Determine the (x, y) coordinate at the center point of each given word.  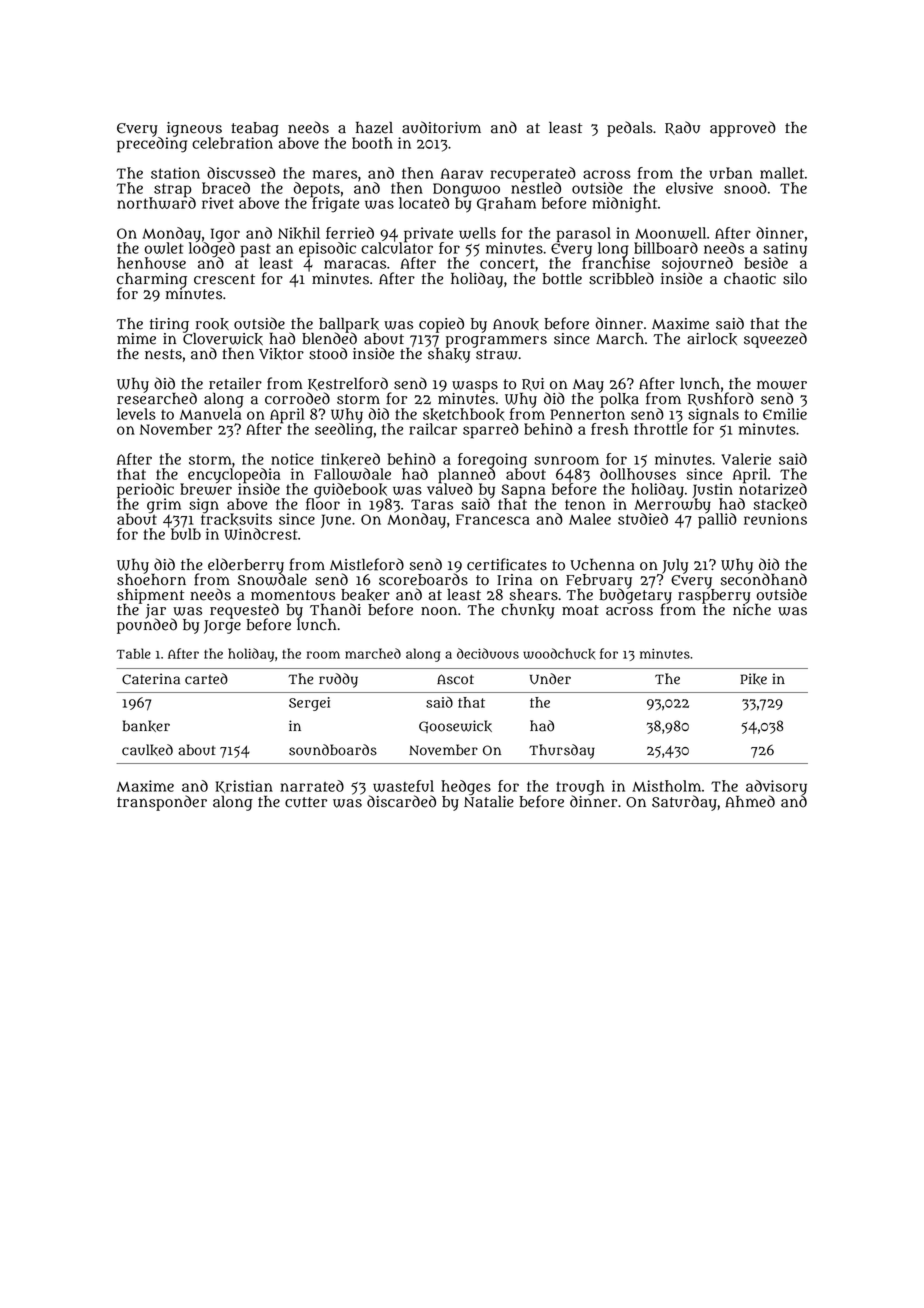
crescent (224, 279)
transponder (162, 803)
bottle (562, 279)
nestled (536, 188)
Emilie (785, 414)
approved (743, 129)
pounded (147, 626)
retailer (235, 384)
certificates (507, 564)
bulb (186, 534)
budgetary (635, 596)
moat (580, 610)
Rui (533, 384)
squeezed (775, 340)
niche (752, 610)
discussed (241, 173)
